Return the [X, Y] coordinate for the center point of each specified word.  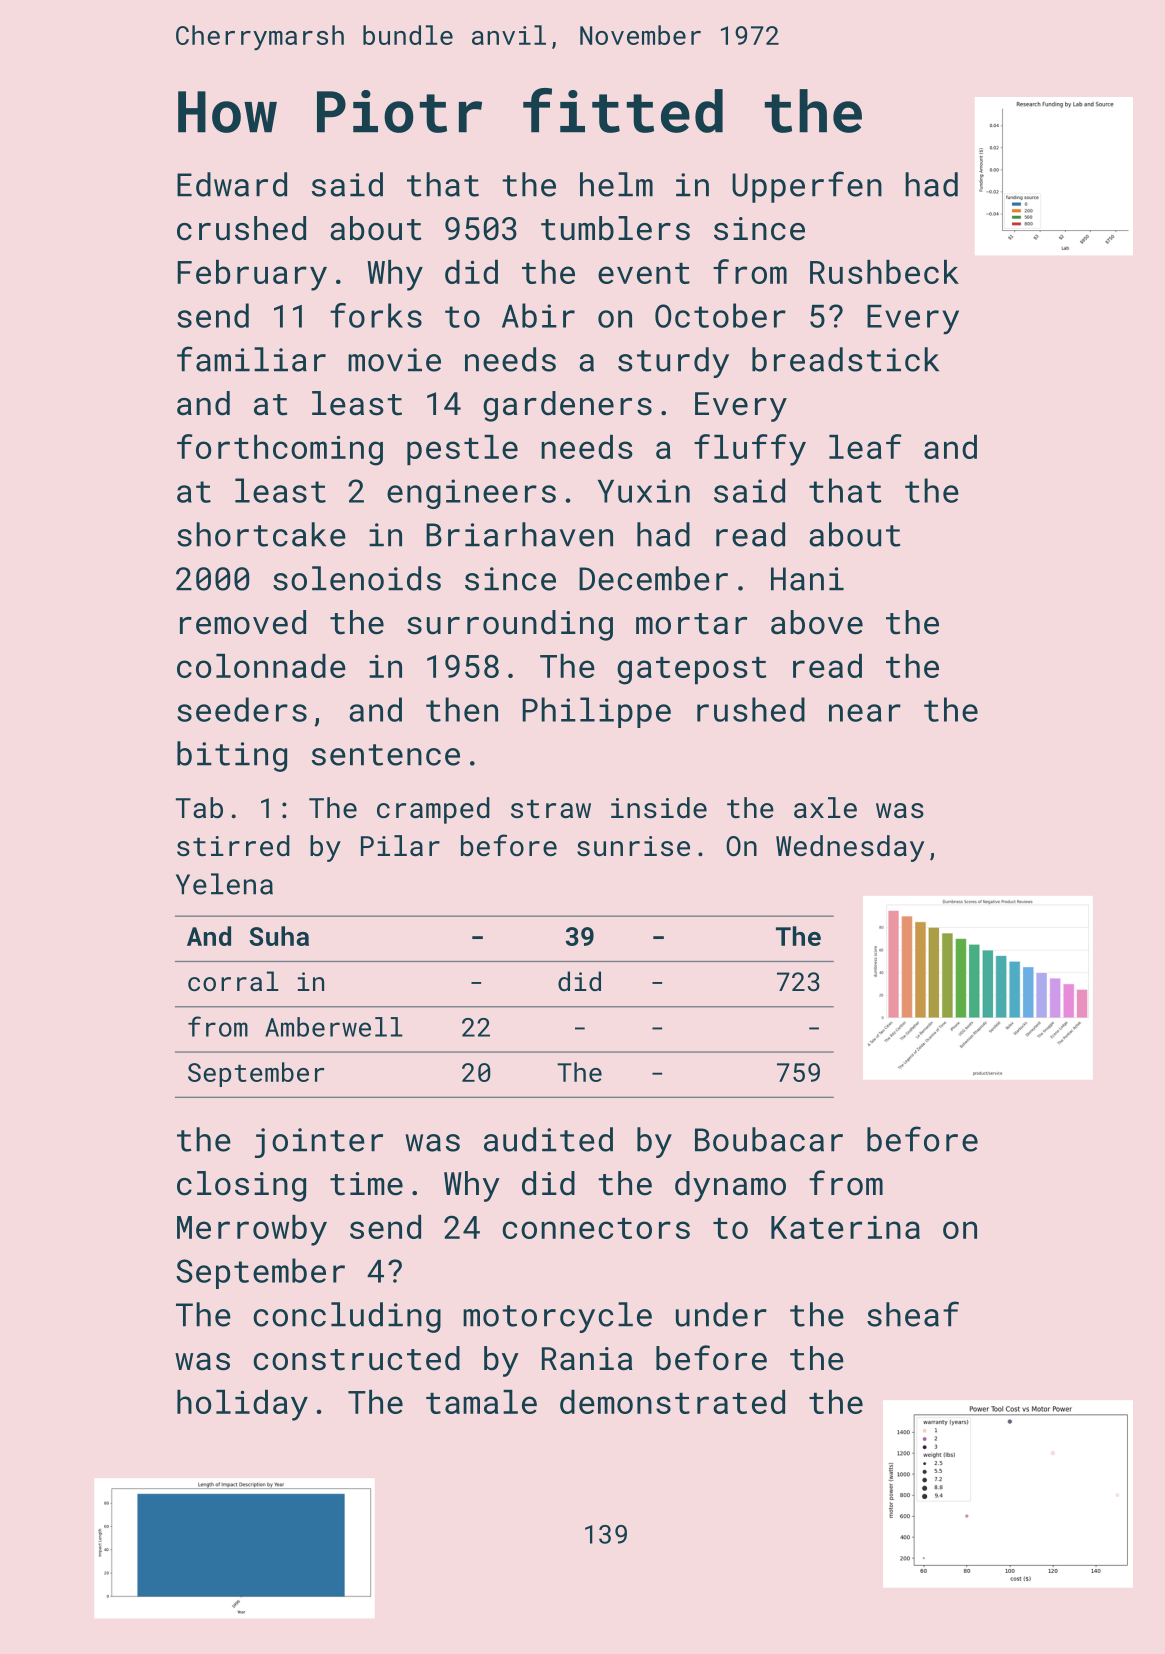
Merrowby [252, 1230]
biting [232, 756]
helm [616, 184]
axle [825, 807]
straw [551, 809]
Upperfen [807, 187]
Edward [232, 184]
